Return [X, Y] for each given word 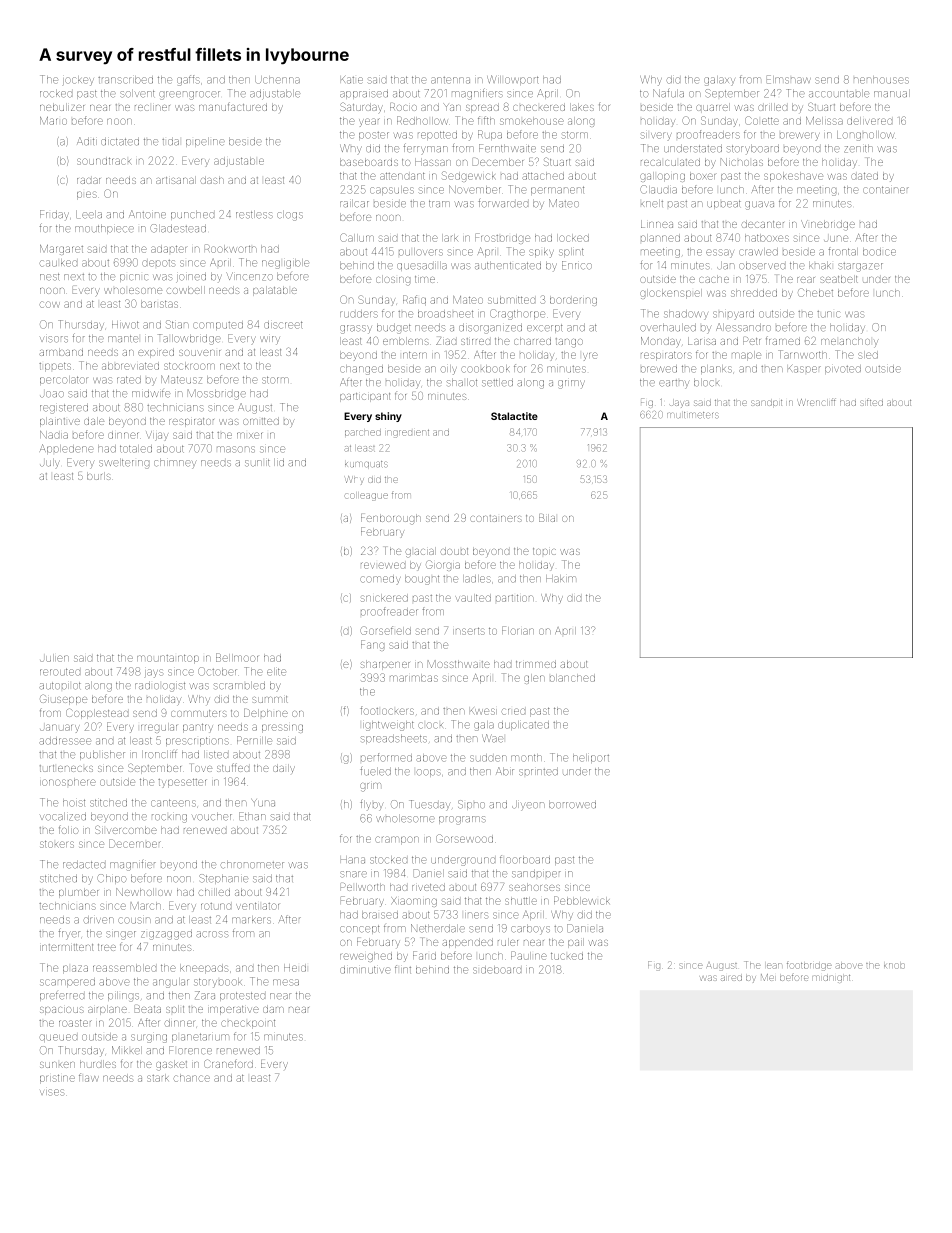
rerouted [60, 672]
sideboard [497, 970]
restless [254, 215]
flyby [371, 805]
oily [448, 370]
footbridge [809, 967]
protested [242, 996]
